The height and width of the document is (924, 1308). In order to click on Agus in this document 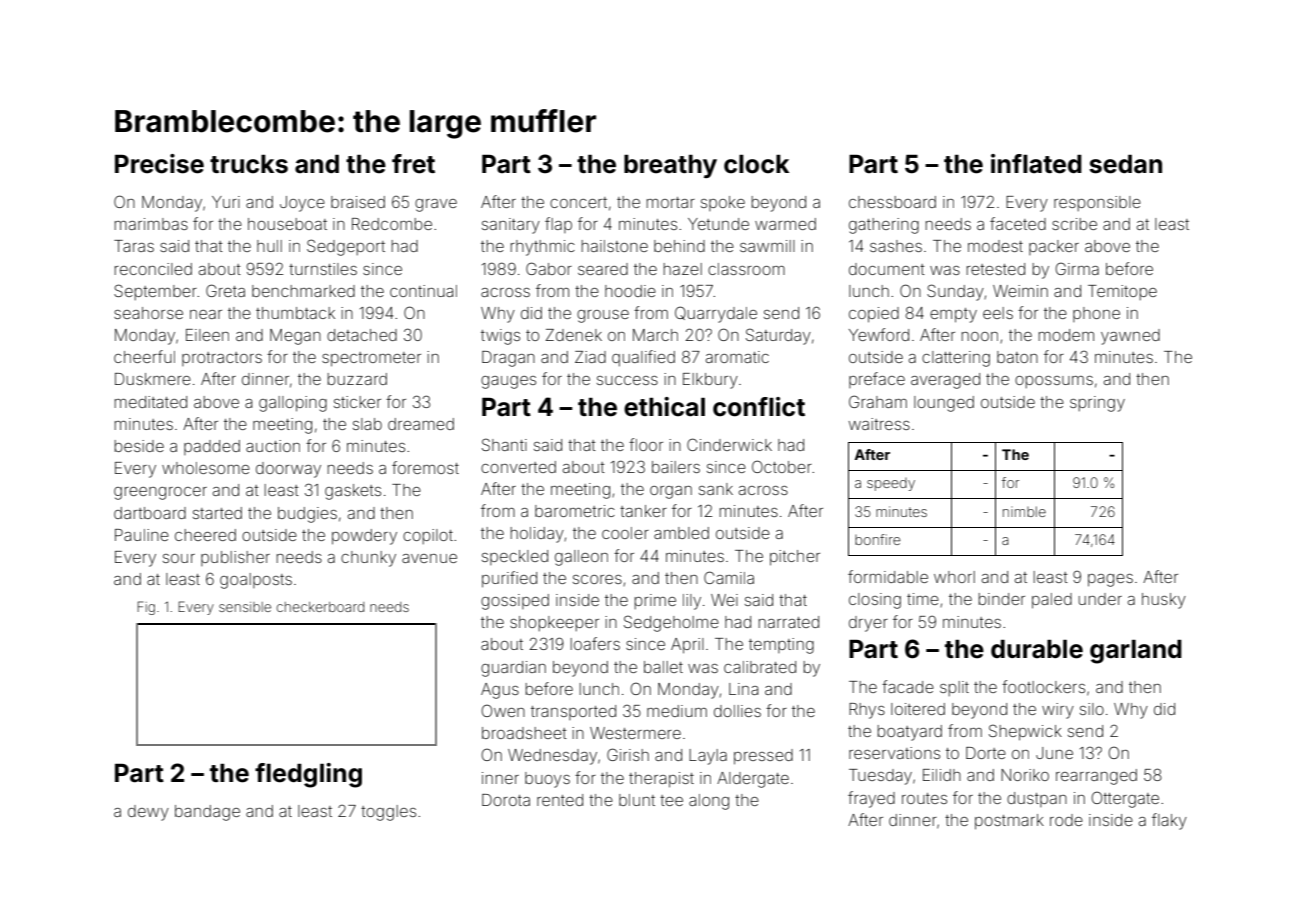, I will do `click(500, 691)`.
